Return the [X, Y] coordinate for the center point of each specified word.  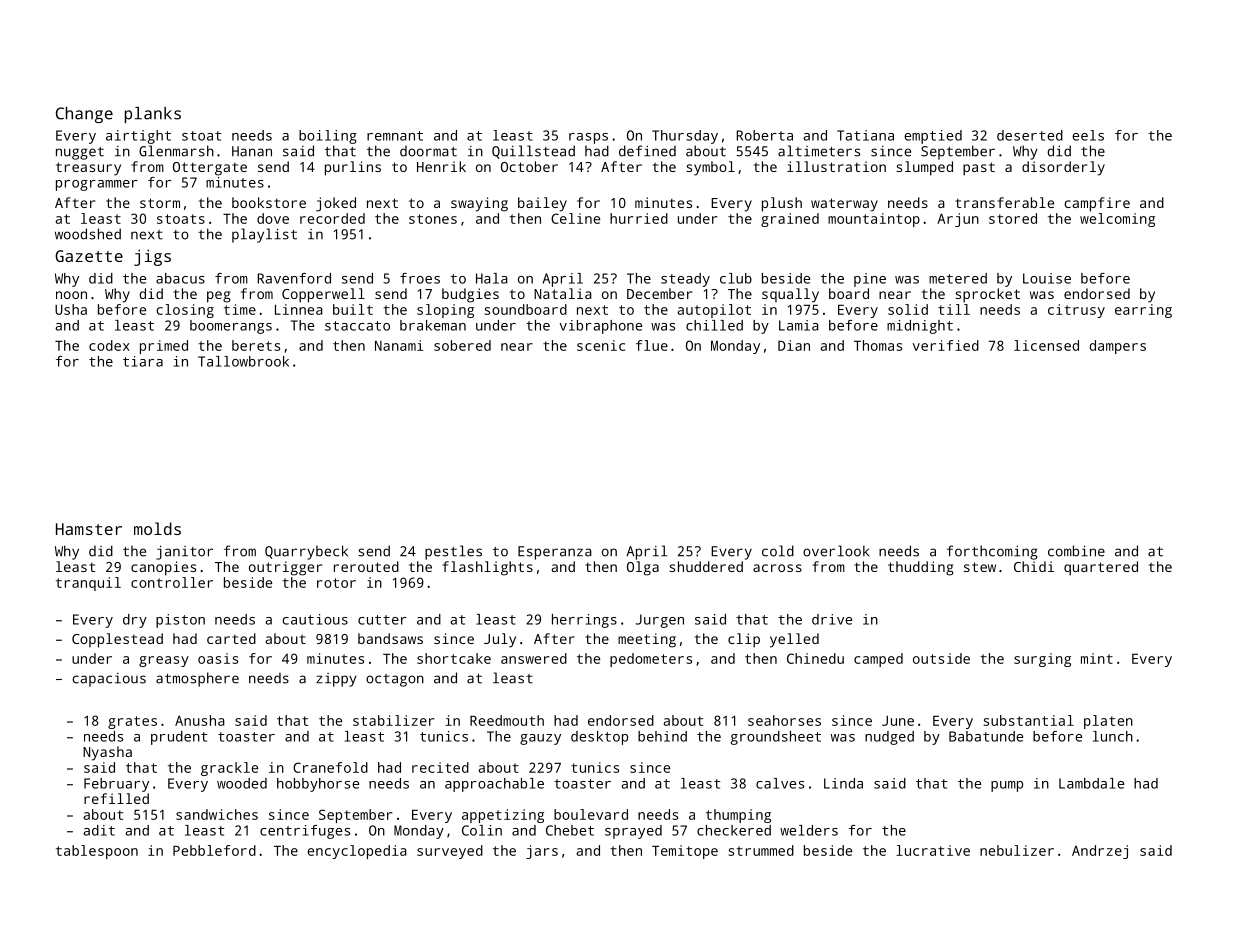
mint [1097, 658]
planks [153, 115]
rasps [588, 138]
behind [662, 736]
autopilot [714, 311]
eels [1088, 135]
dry [135, 621]
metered [958, 278]
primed [164, 347]
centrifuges [305, 832]
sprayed [633, 832]
